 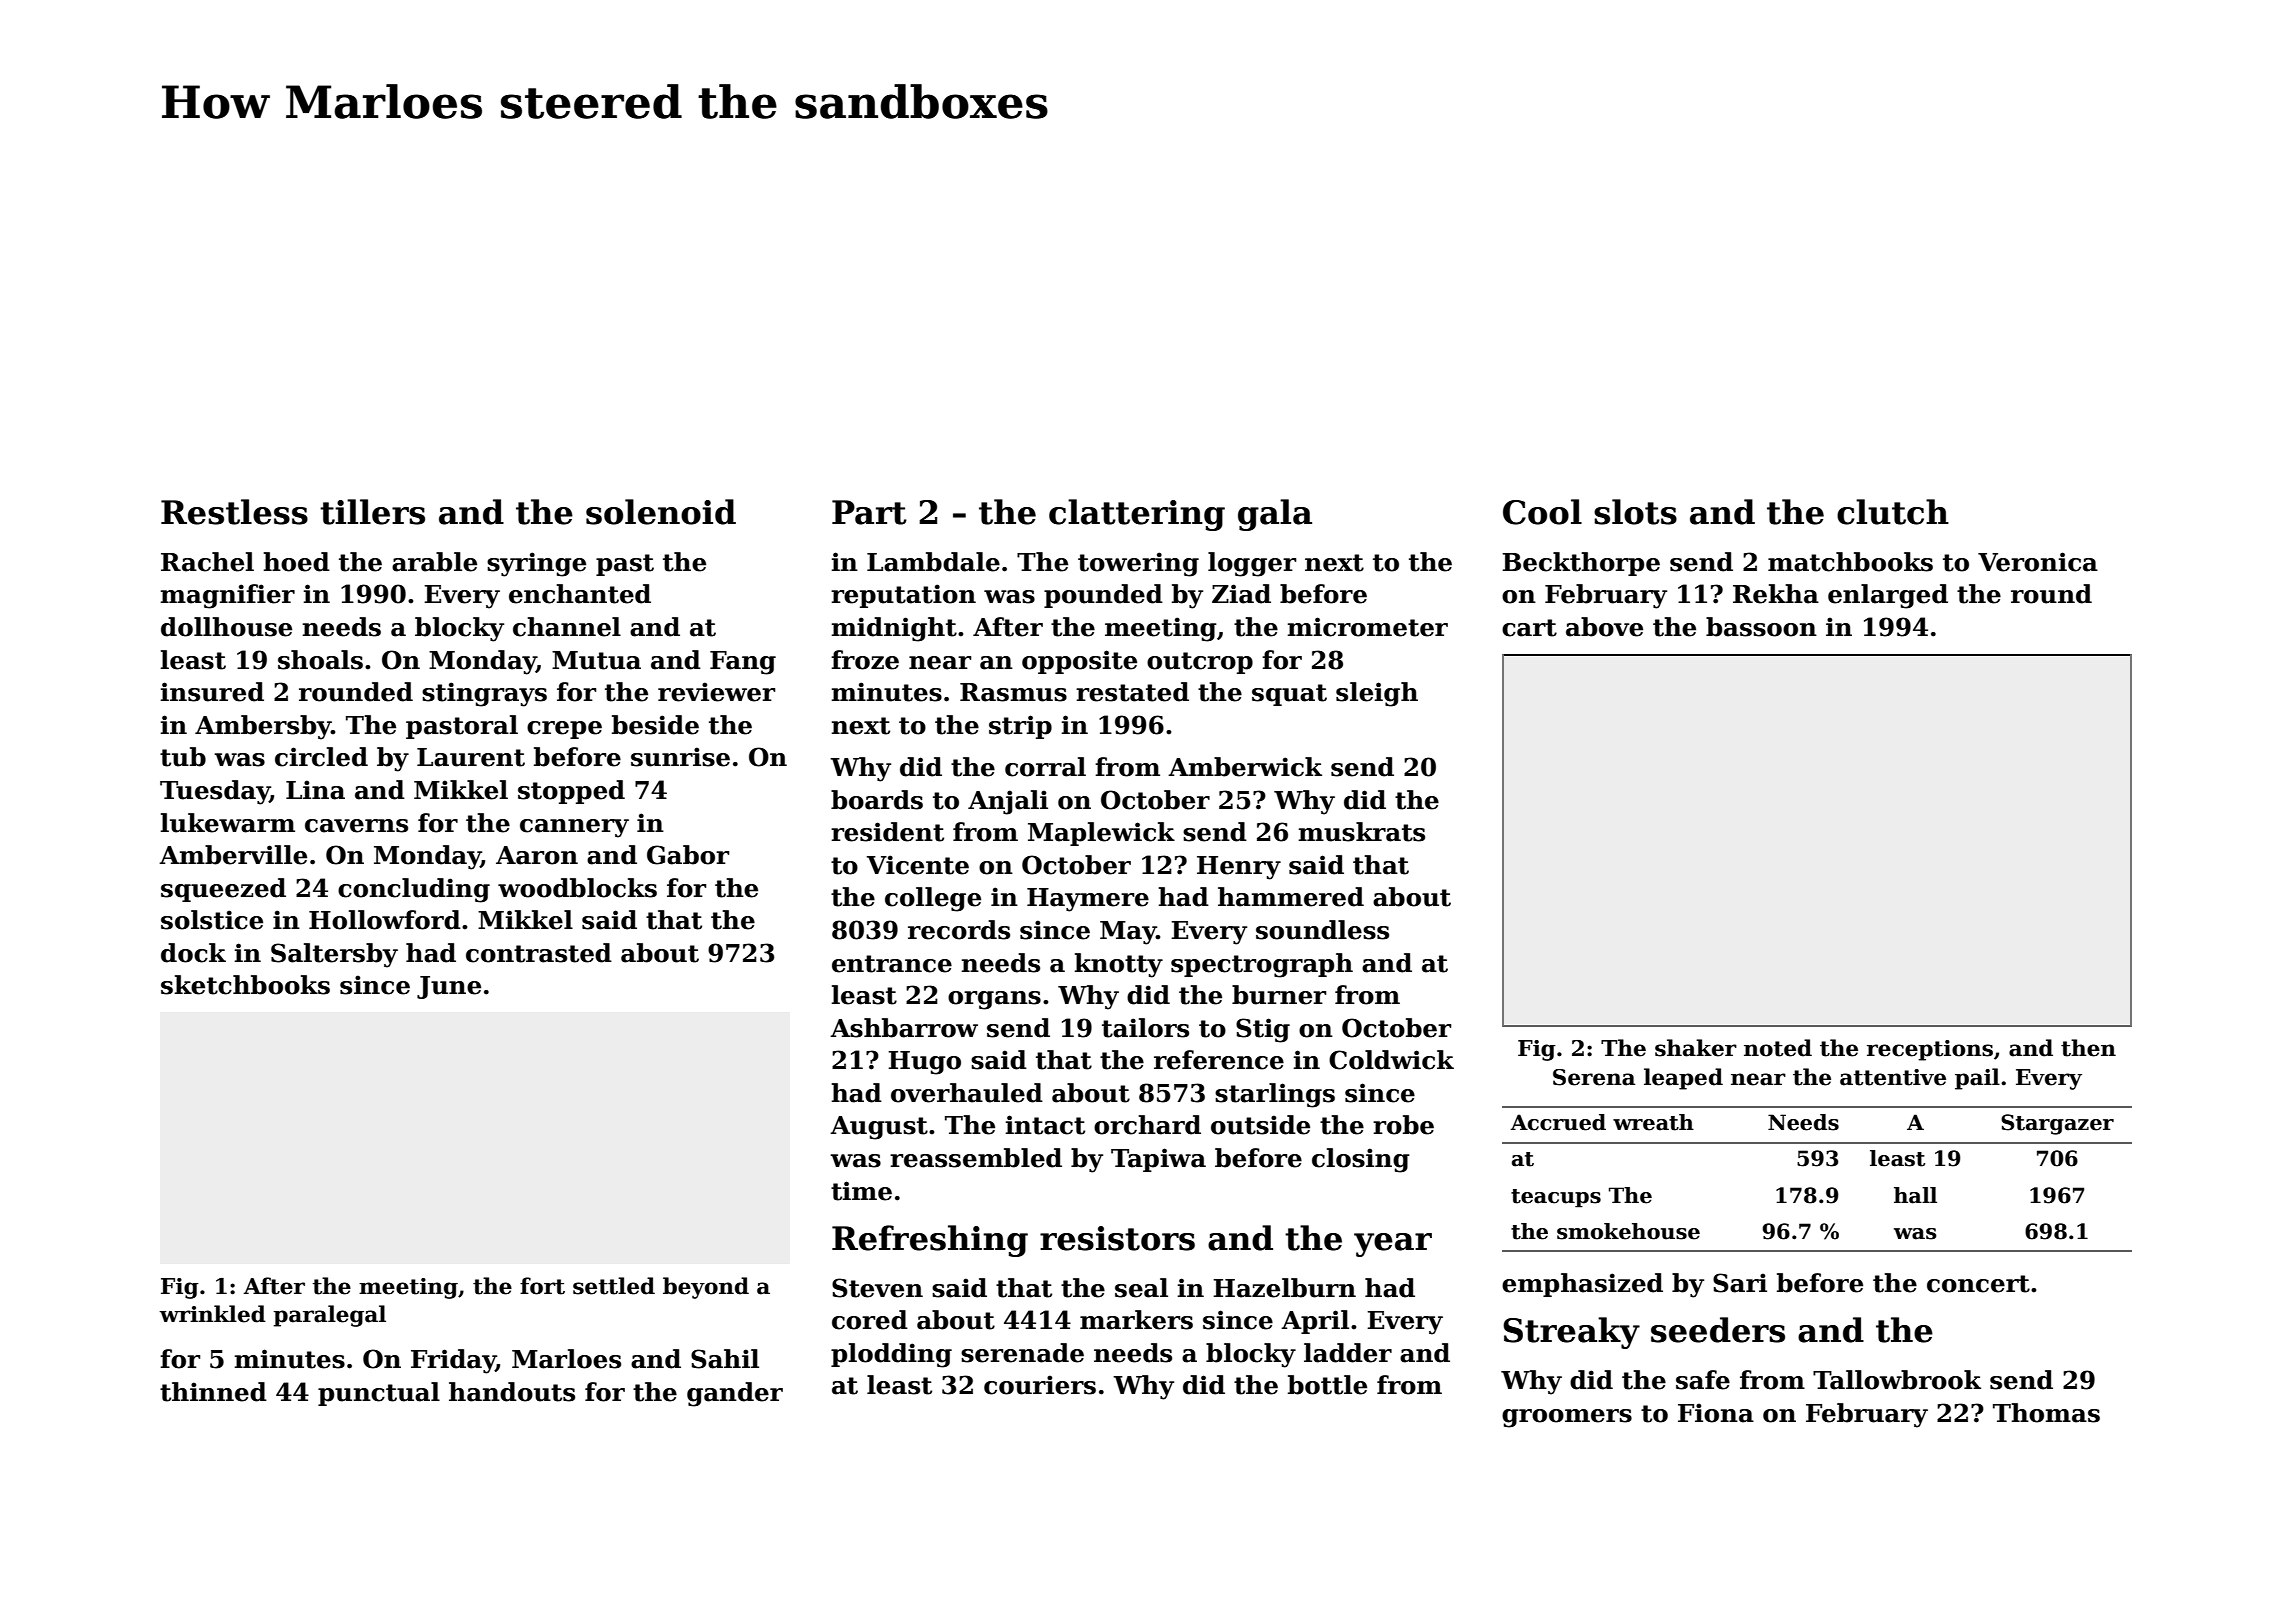 I want to click on August, so click(x=879, y=1128).
